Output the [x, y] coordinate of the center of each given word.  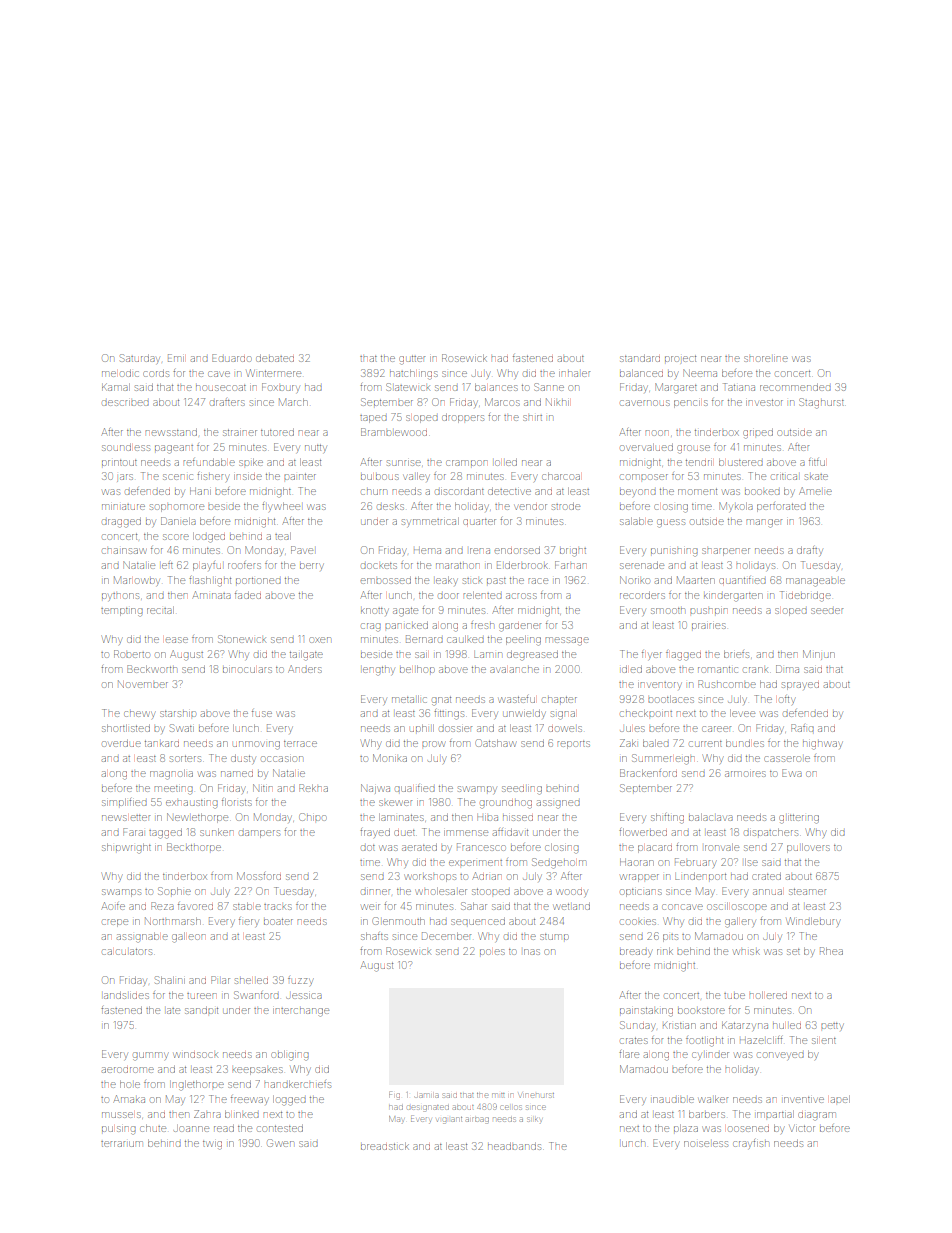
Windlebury [812, 922]
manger [764, 523]
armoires [745, 774]
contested [280, 1128]
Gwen [280, 1143]
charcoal [561, 476]
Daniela [178, 521]
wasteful [517, 699]
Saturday [139, 359]
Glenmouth [398, 921]
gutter [412, 360]
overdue [122, 743]
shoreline [766, 359]
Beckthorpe [194, 847]
